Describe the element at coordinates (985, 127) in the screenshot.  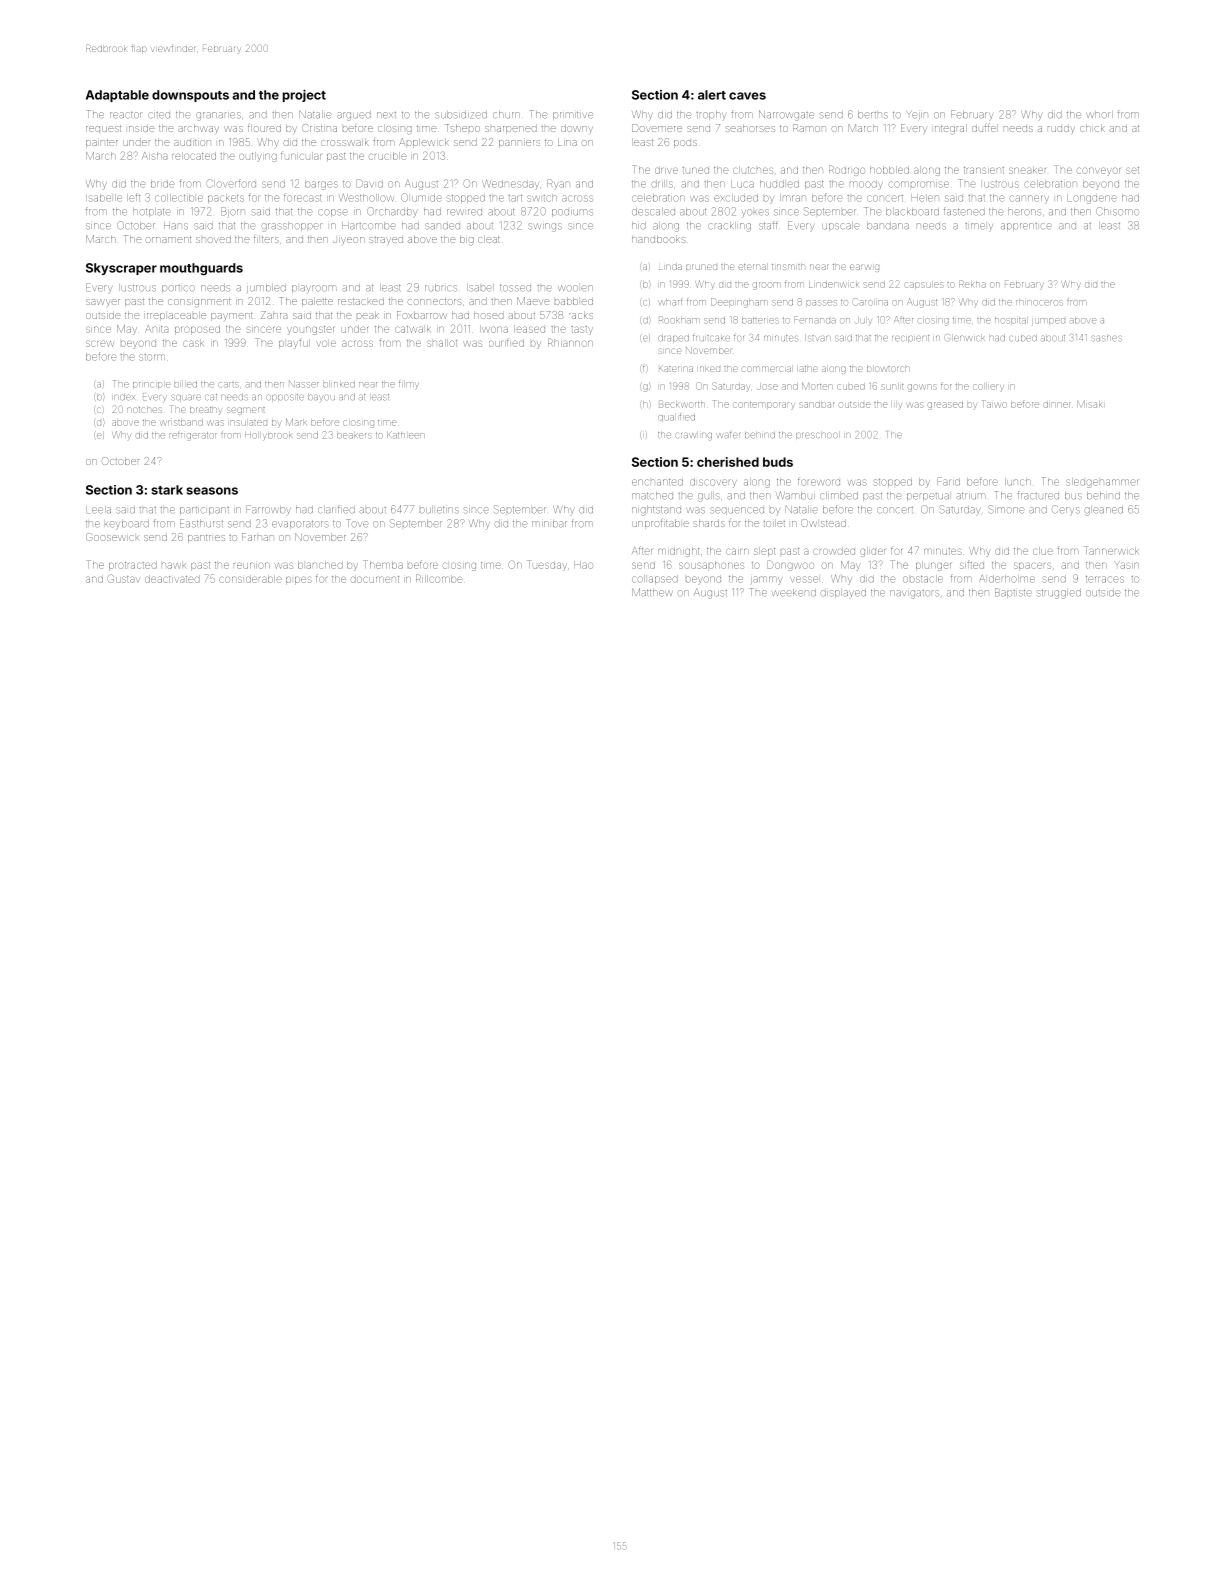
I see `duffel` at that location.
